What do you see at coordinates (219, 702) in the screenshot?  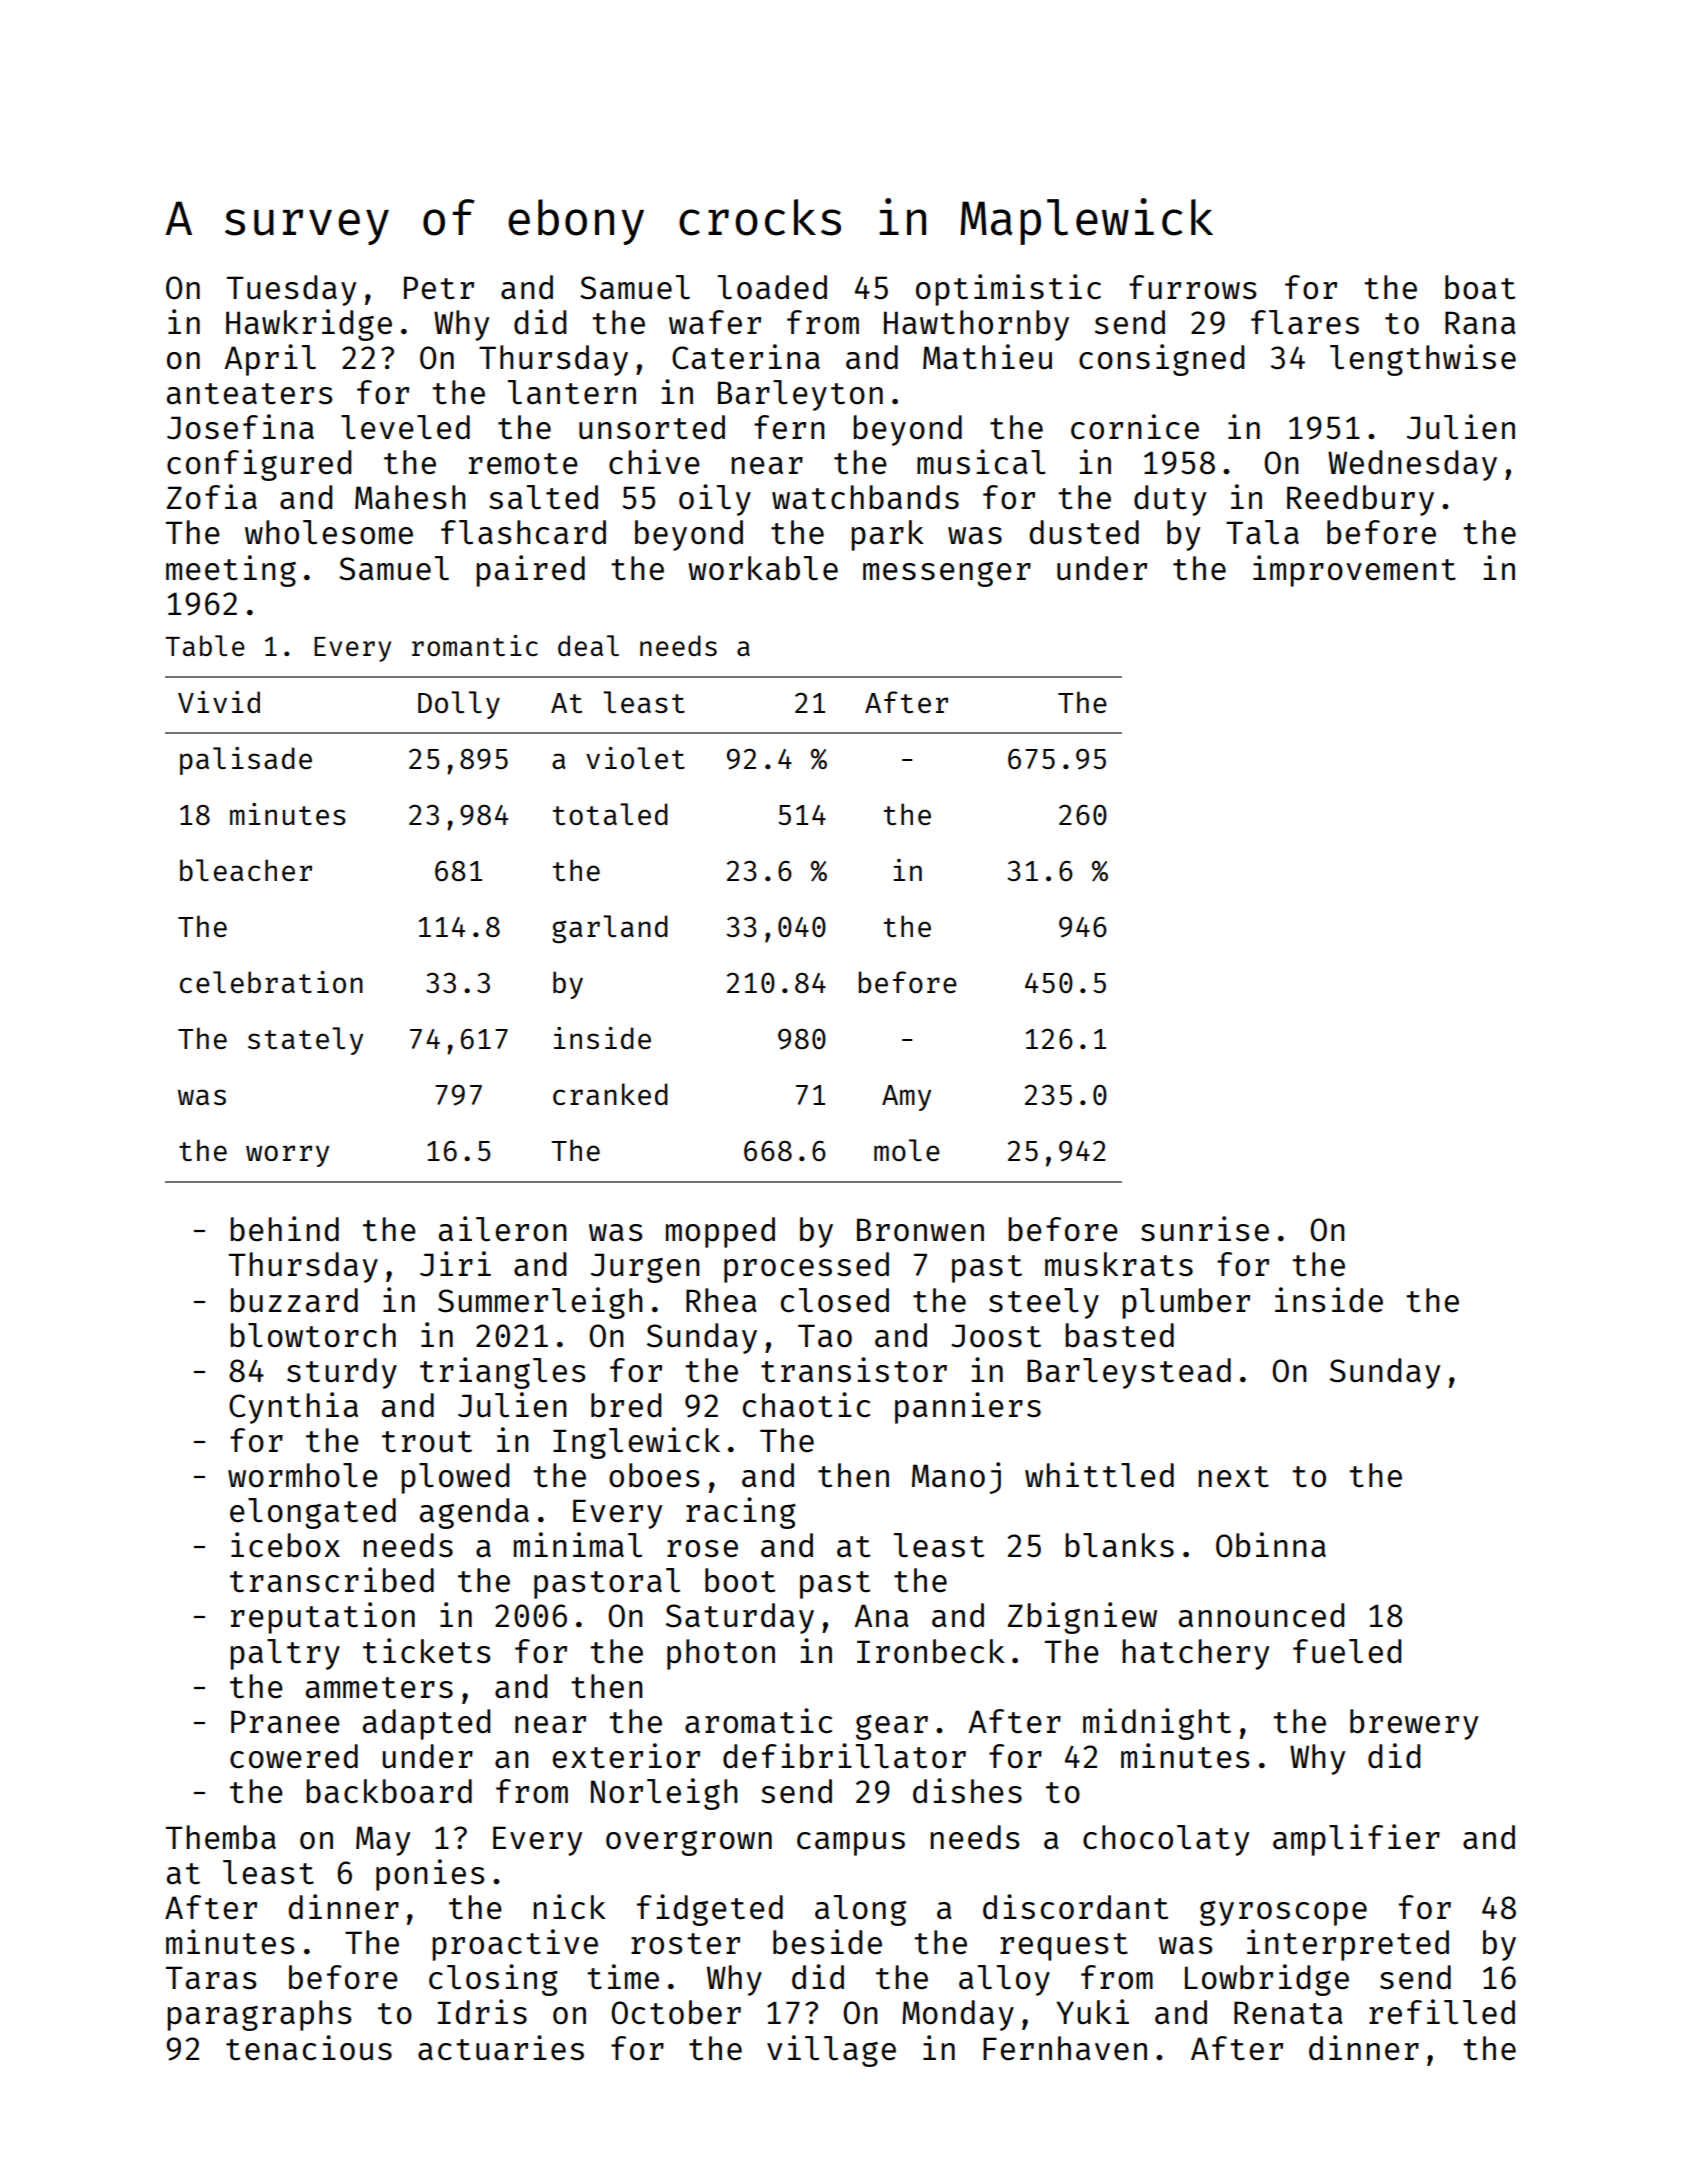 I see `Vivid` at bounding box center [219, 702].
